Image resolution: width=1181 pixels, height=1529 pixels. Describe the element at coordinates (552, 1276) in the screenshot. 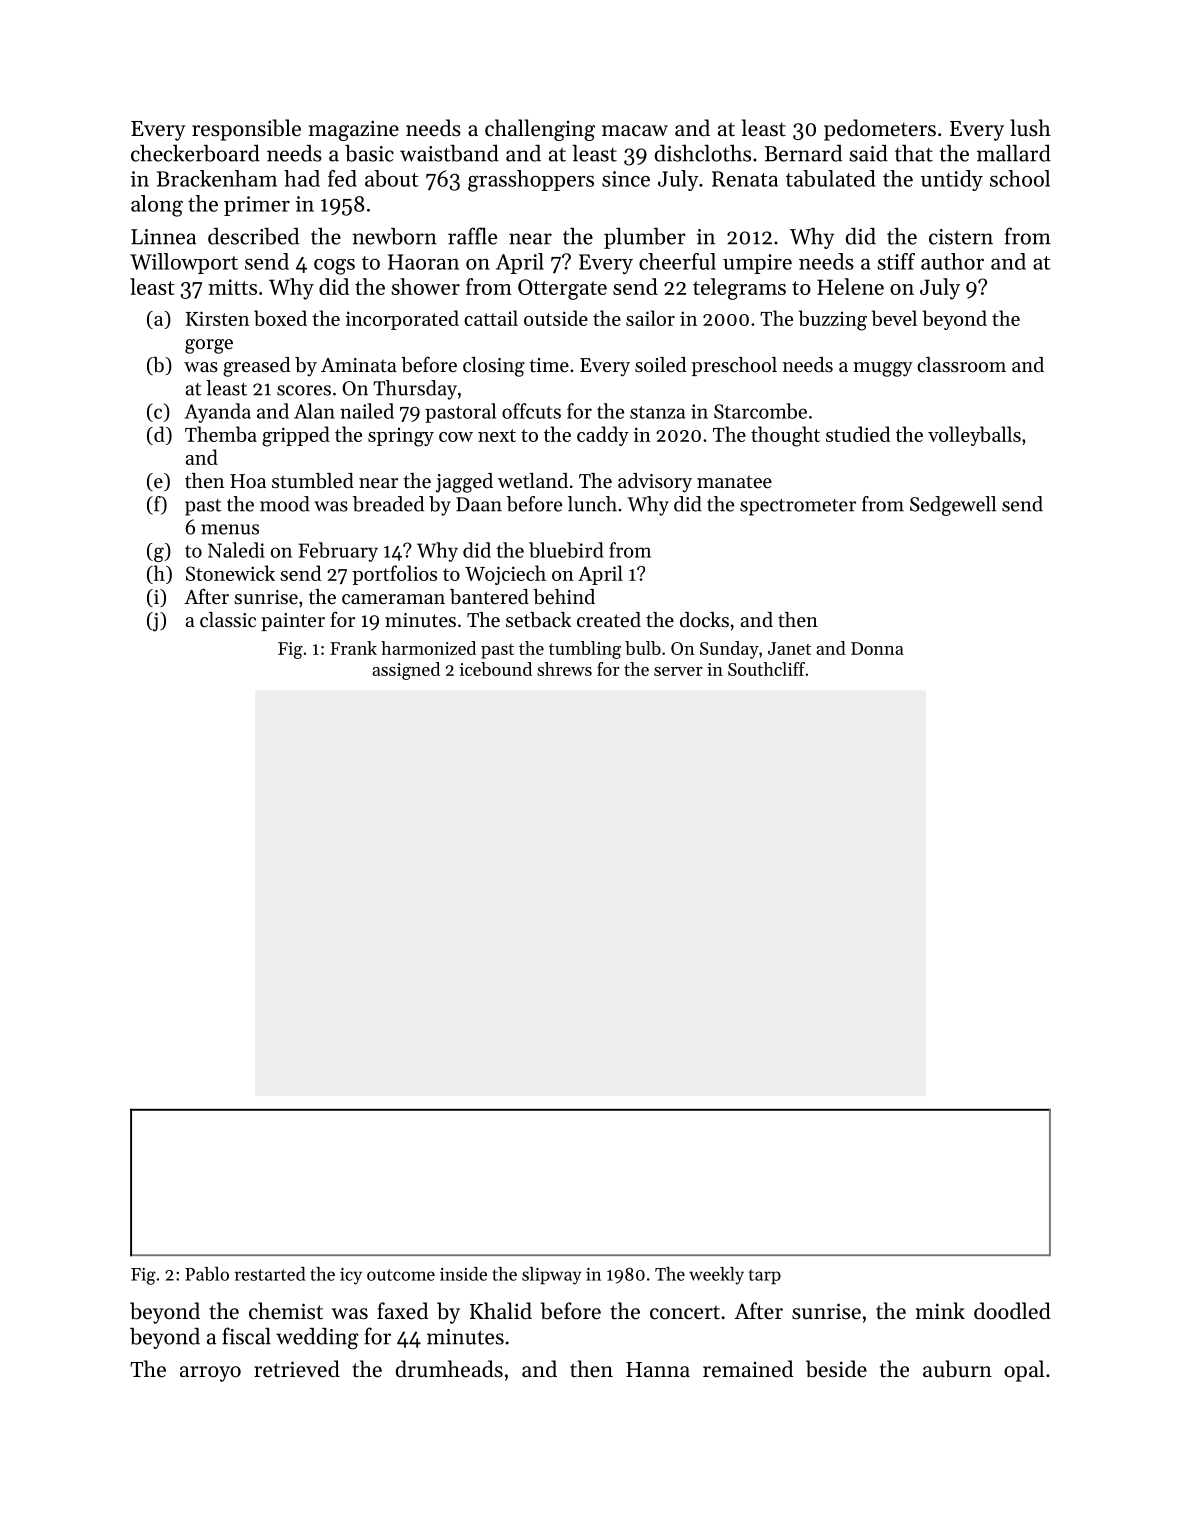

I see `slipway` at that location.
